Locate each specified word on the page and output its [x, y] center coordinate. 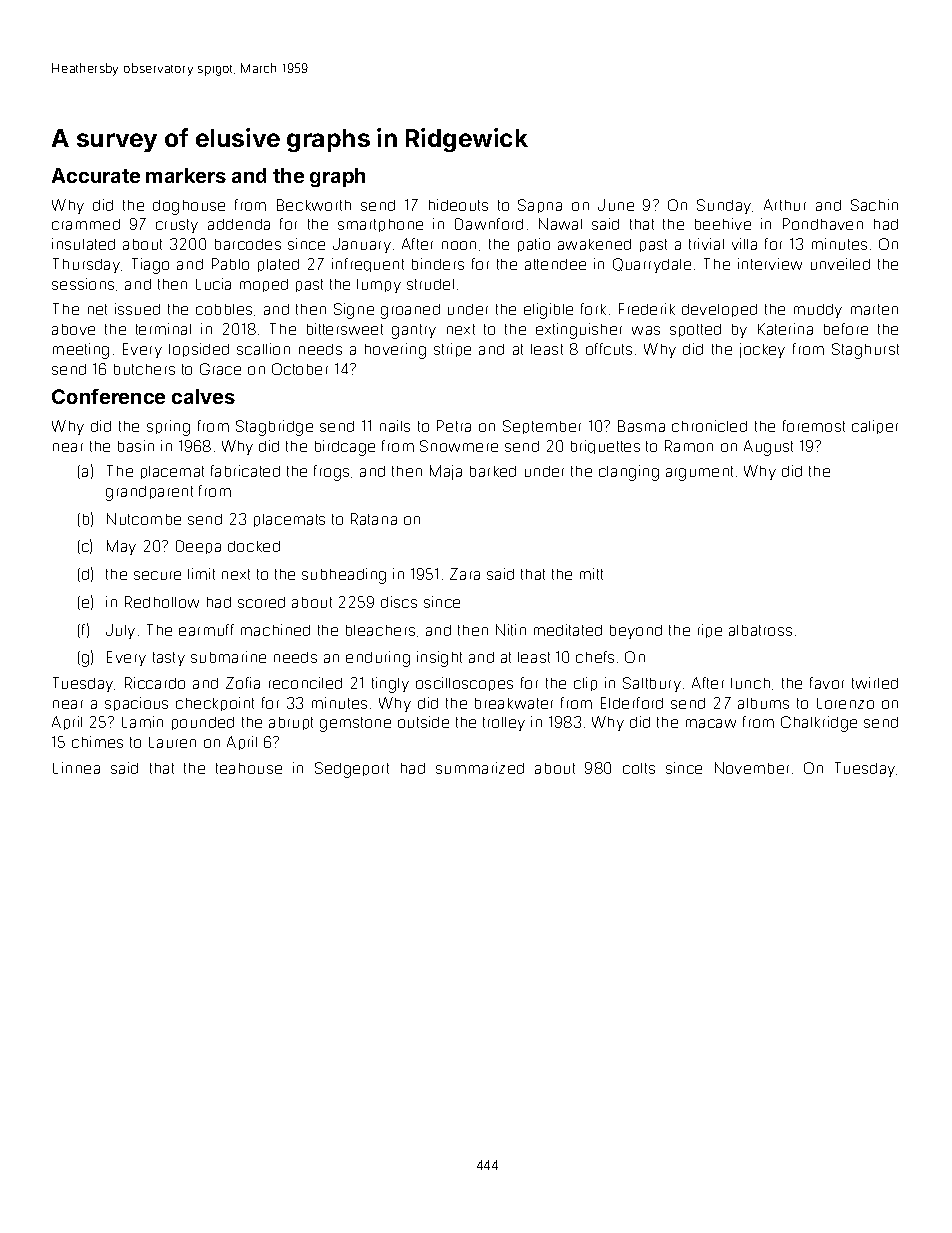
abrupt [291, 723]
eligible [548, 311]
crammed [86, 224]
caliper [875, 427]
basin [136, 446]
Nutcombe [144, 519]
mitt [591, 574]
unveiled [840, 264]
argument [699, 473]
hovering [395, 351]
